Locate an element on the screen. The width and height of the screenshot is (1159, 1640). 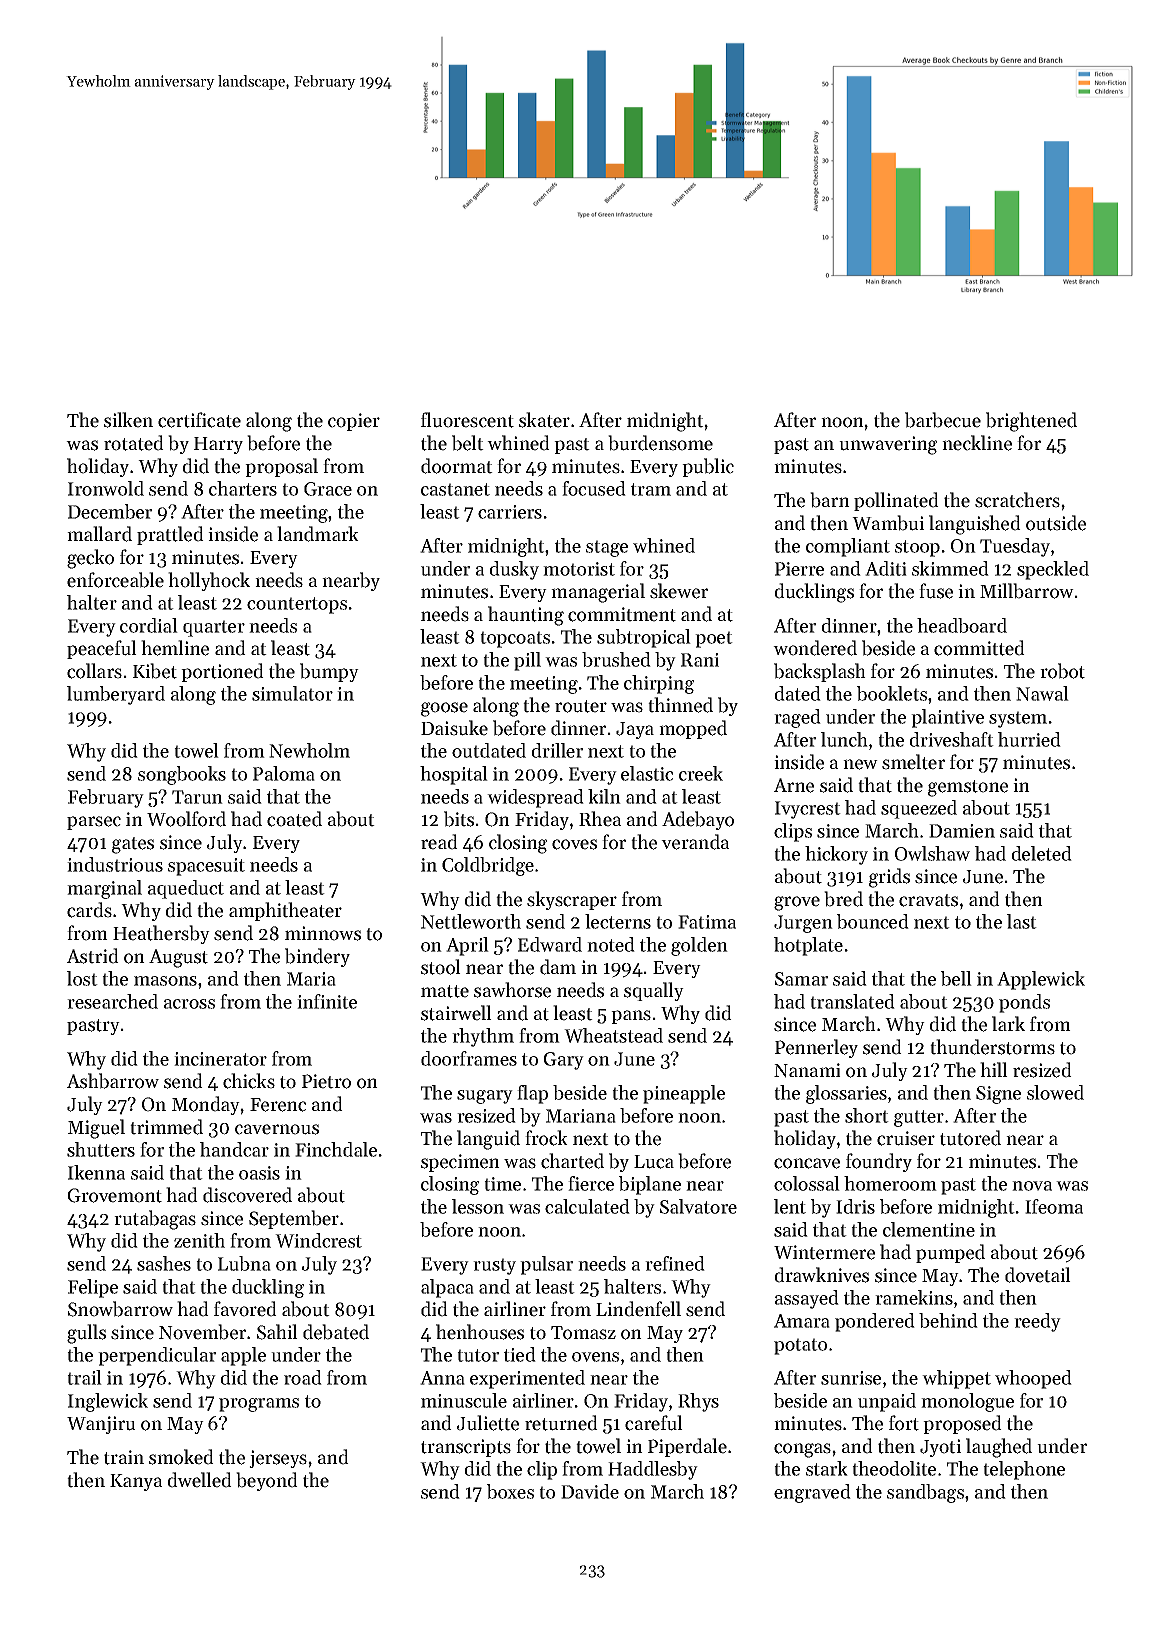
brightened is located at coordinates (1031, 422).
